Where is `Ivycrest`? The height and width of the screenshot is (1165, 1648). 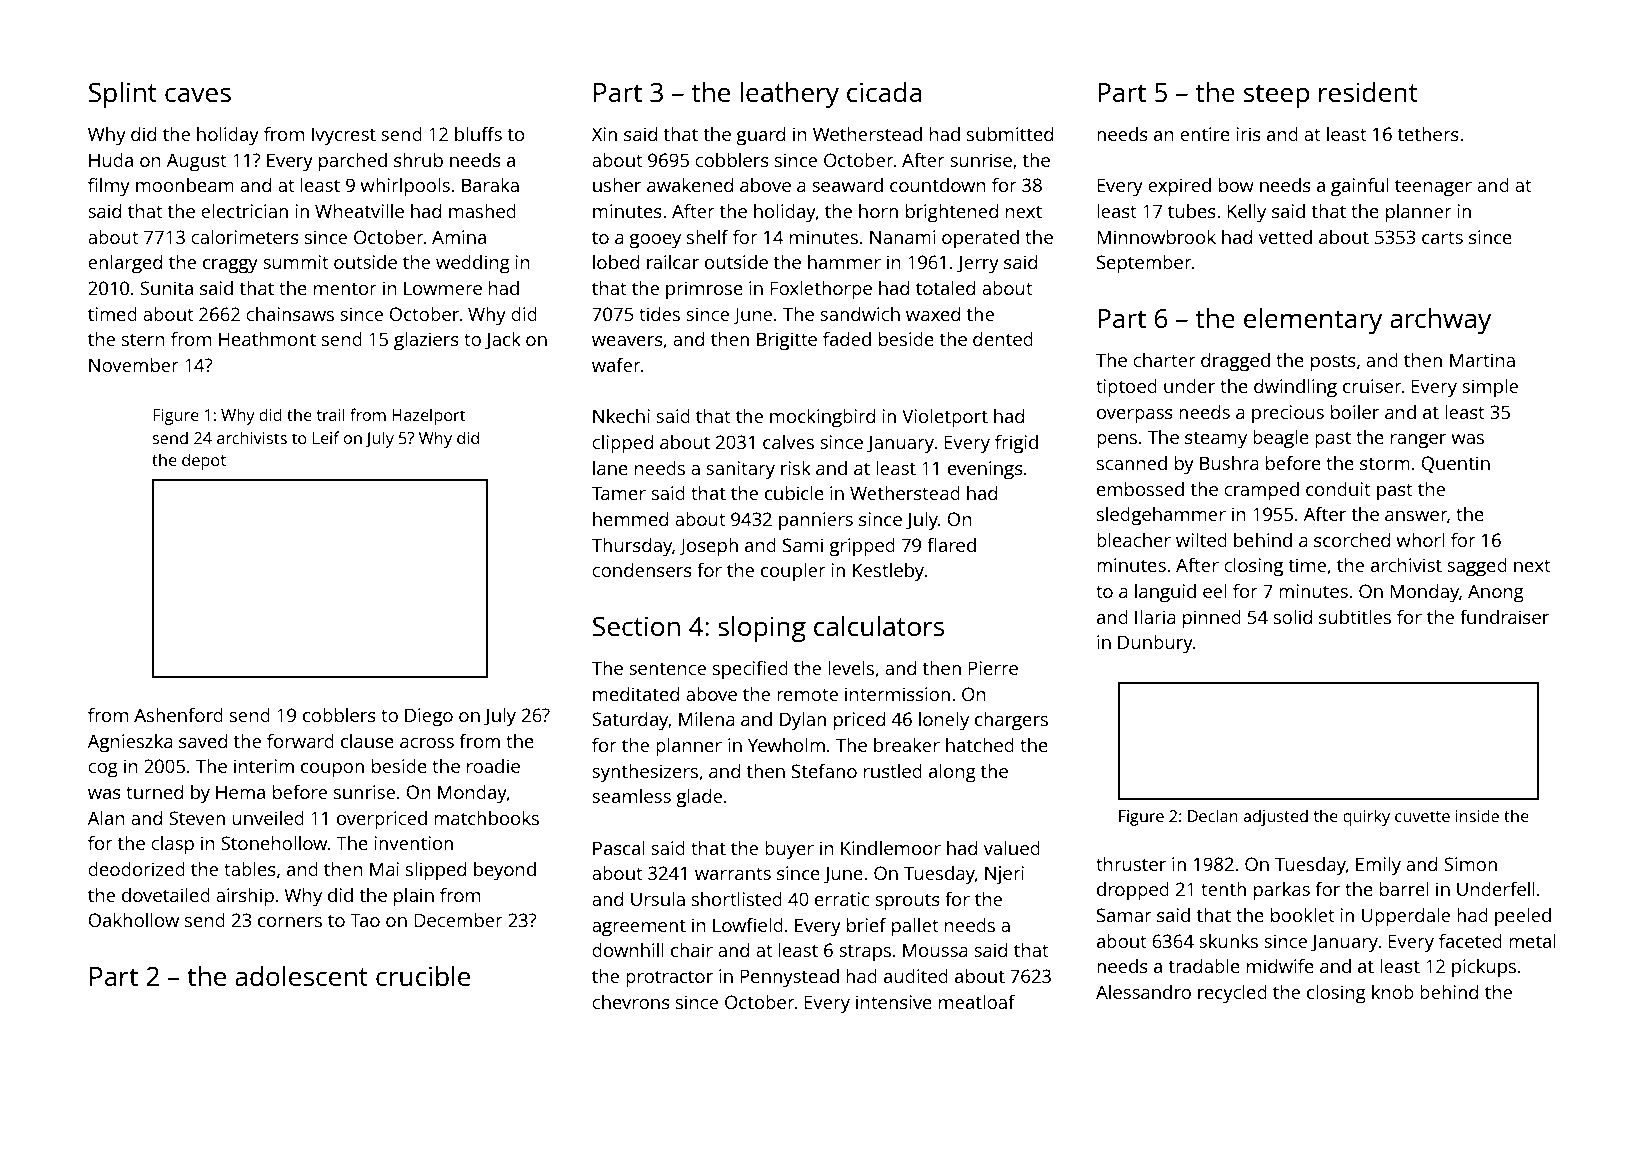 Ivycrest is located at coordinates (344, 136).
